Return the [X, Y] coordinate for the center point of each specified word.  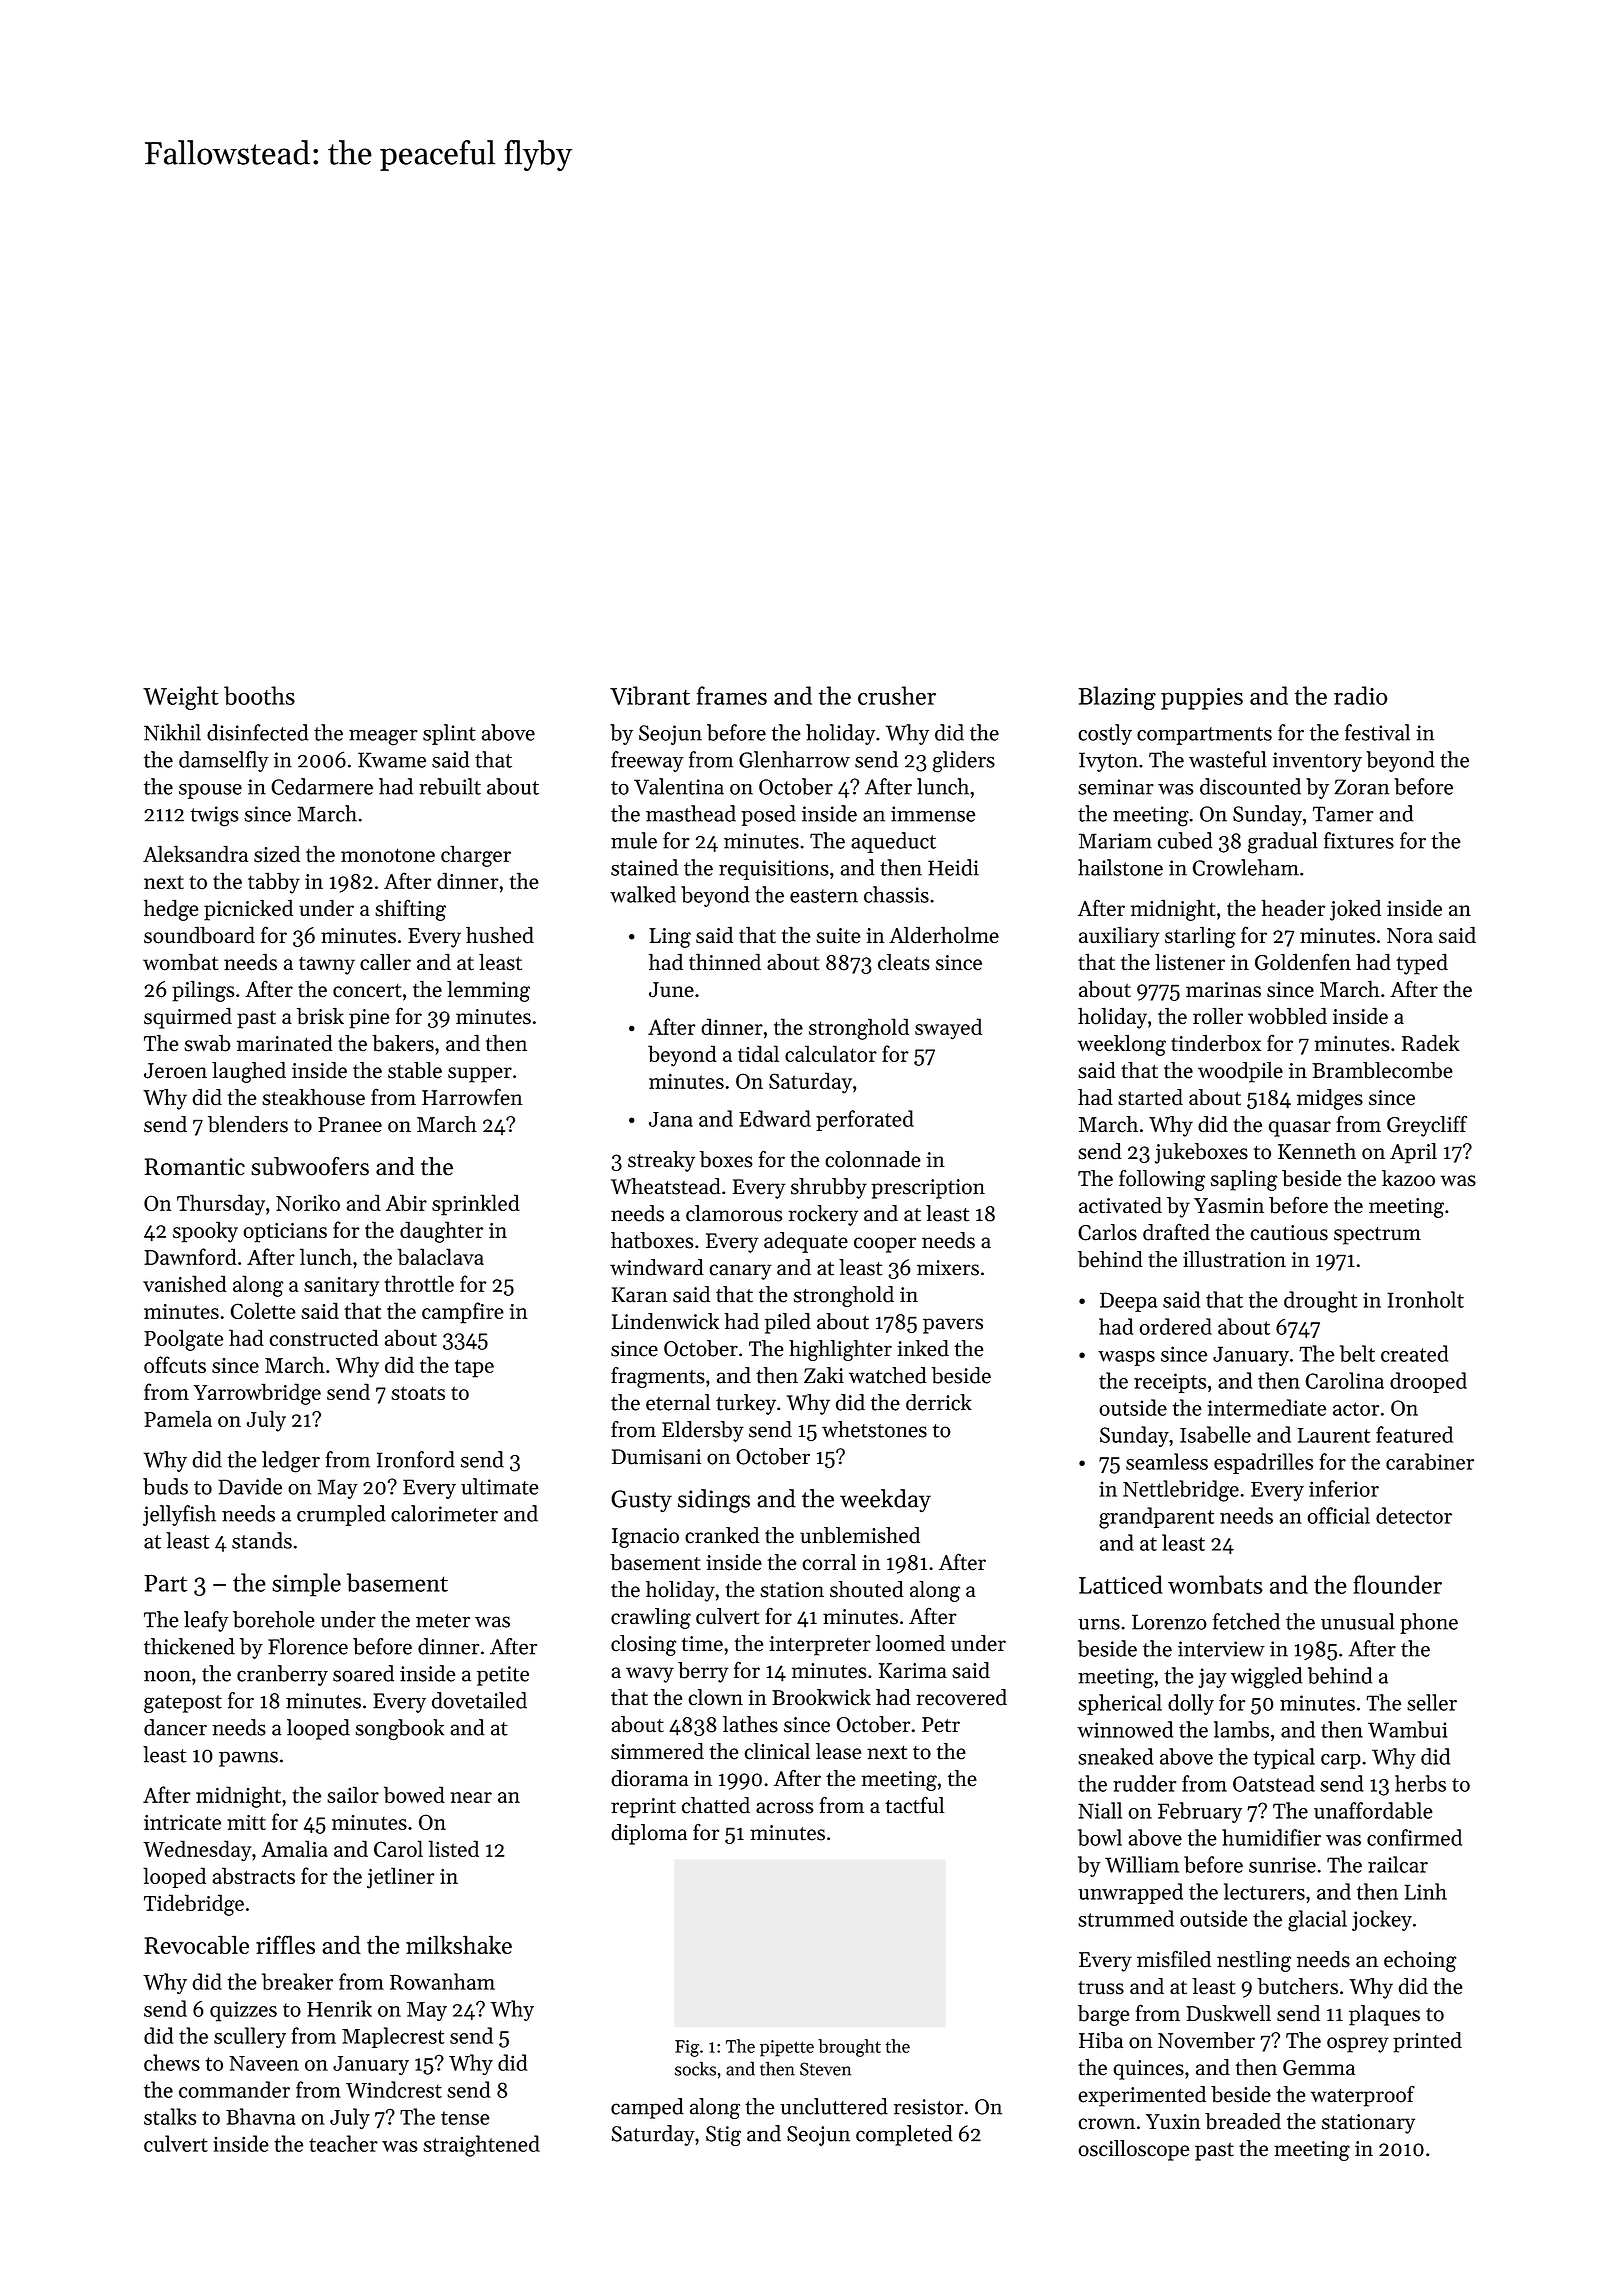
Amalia [295, 1848]
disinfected [258, 732]
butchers [1297, 1986]
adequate [806, 1242]
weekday [885, 1500]
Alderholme [944, 935]
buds [165, 1486]
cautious [1289, 1233]
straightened [481, 2146]
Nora [1410, 936]
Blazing [1117, 698]
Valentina [679, 786]
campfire [463, 1313]
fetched [1246, 1621]
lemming [488, 991]
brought [849, 2048]
